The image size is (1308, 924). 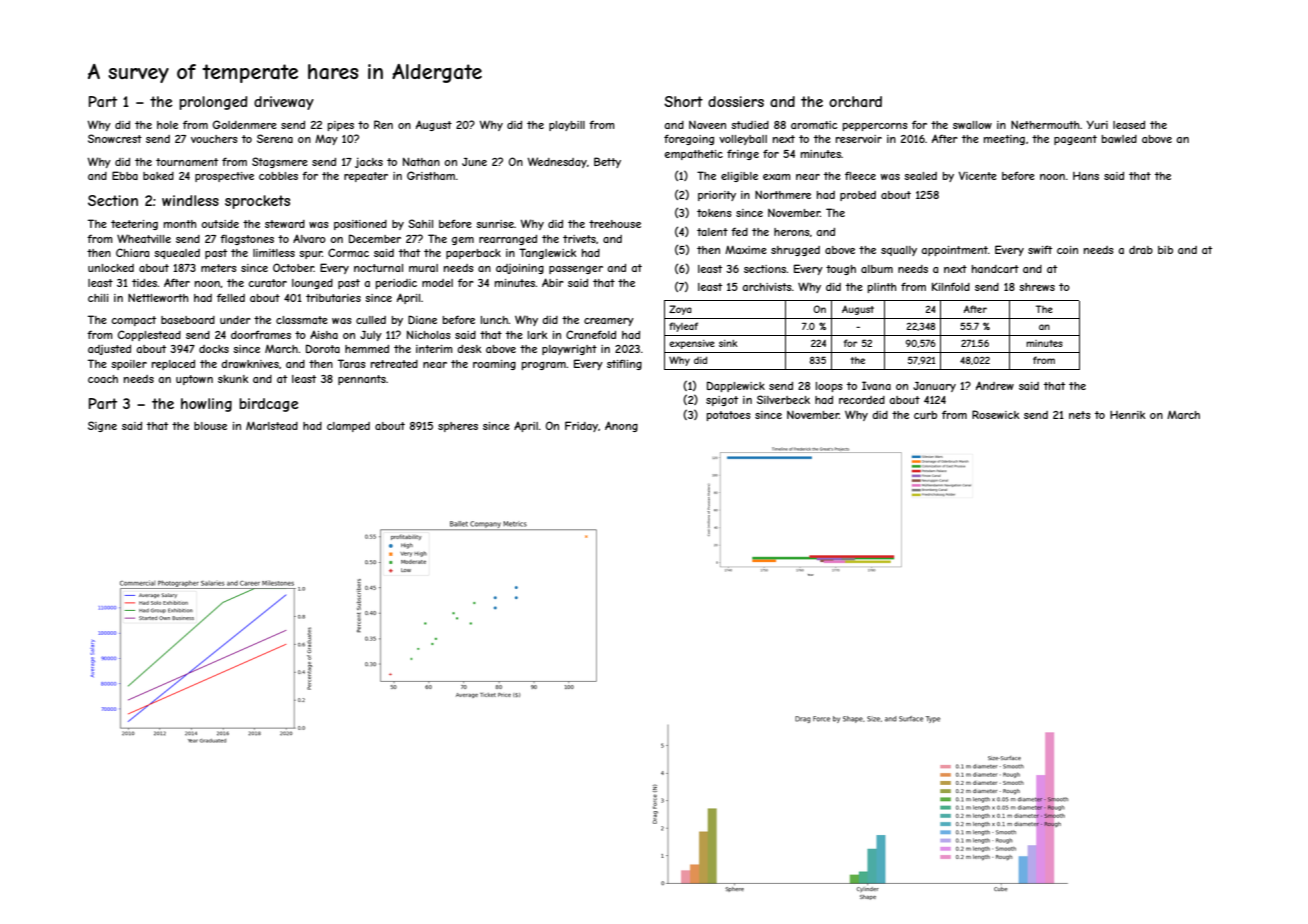 What do you see at coordinates (129, 365) in the document?
I see `spoiler` at bounding box center [129, 365].
